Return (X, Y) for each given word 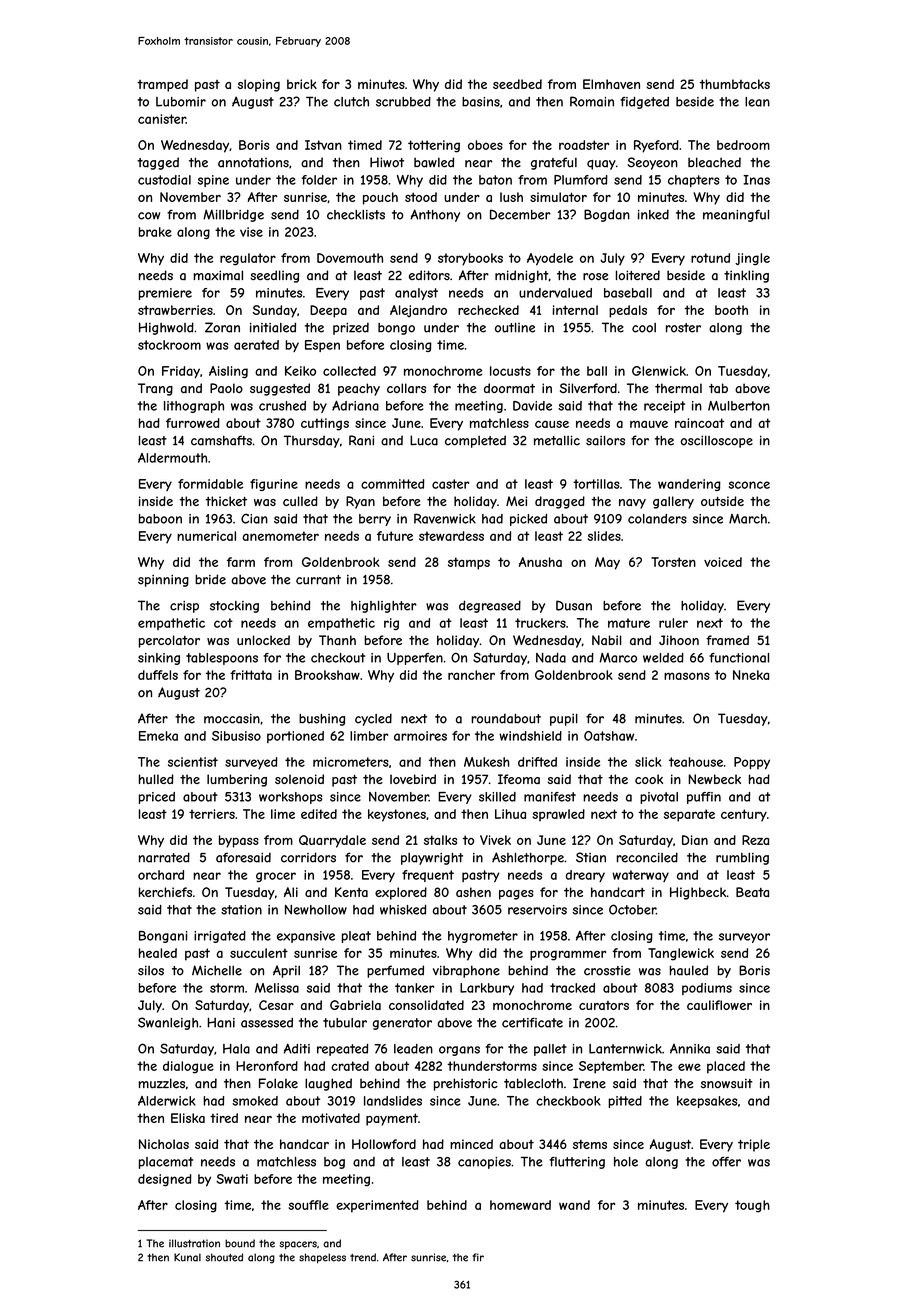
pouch (380, 198)
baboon (160, 519)
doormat (509, 388)
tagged (158, 163)
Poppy (752, 763)
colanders (657, 519)
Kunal (187, 1257)
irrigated (220, 937)
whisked (403, 910)
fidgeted (644, 103)
